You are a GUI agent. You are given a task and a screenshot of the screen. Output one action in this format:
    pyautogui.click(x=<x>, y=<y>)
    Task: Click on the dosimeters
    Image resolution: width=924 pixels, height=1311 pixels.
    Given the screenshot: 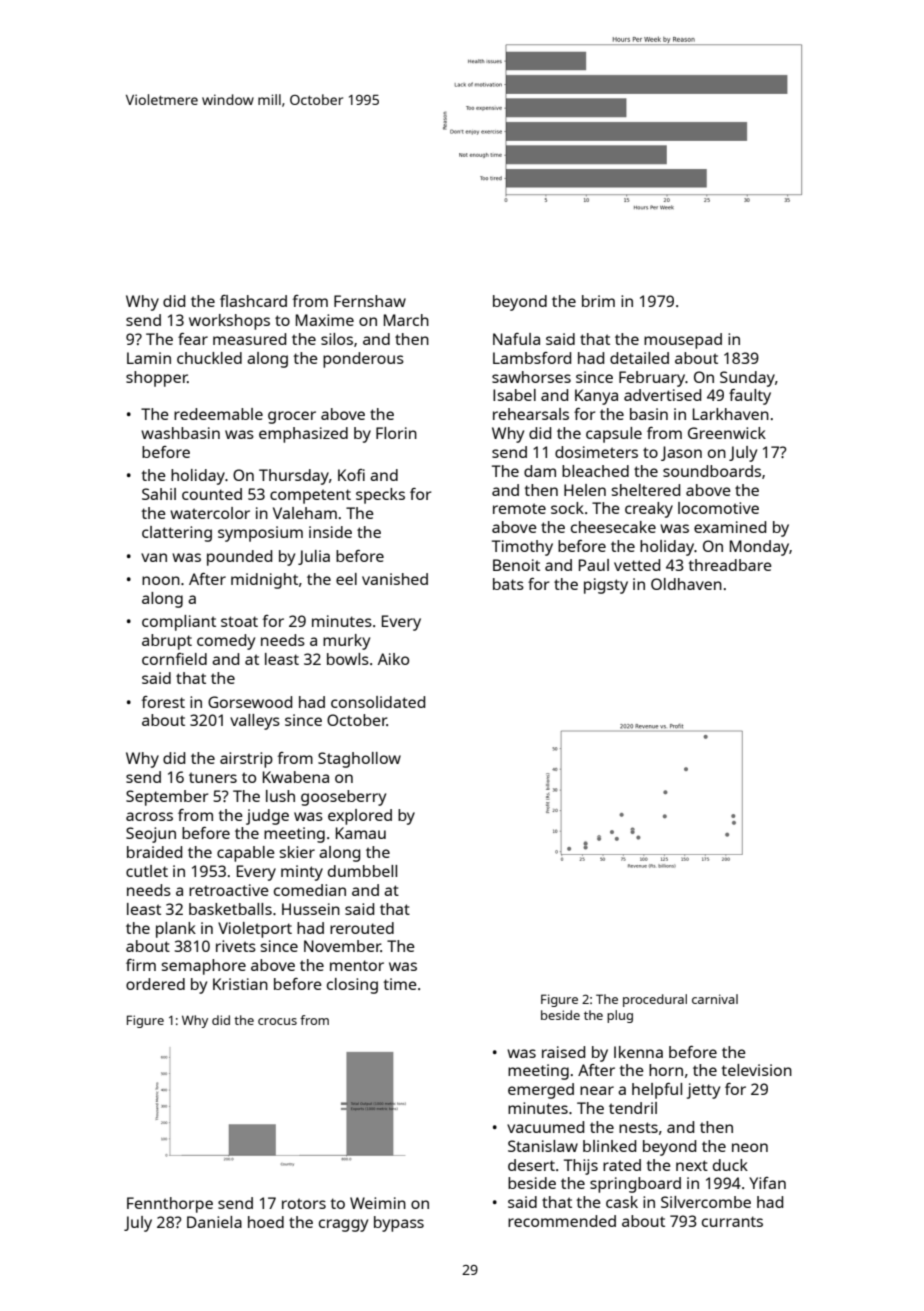 What is the action you would take?
    pyautogui.click(x=596, y=452)
